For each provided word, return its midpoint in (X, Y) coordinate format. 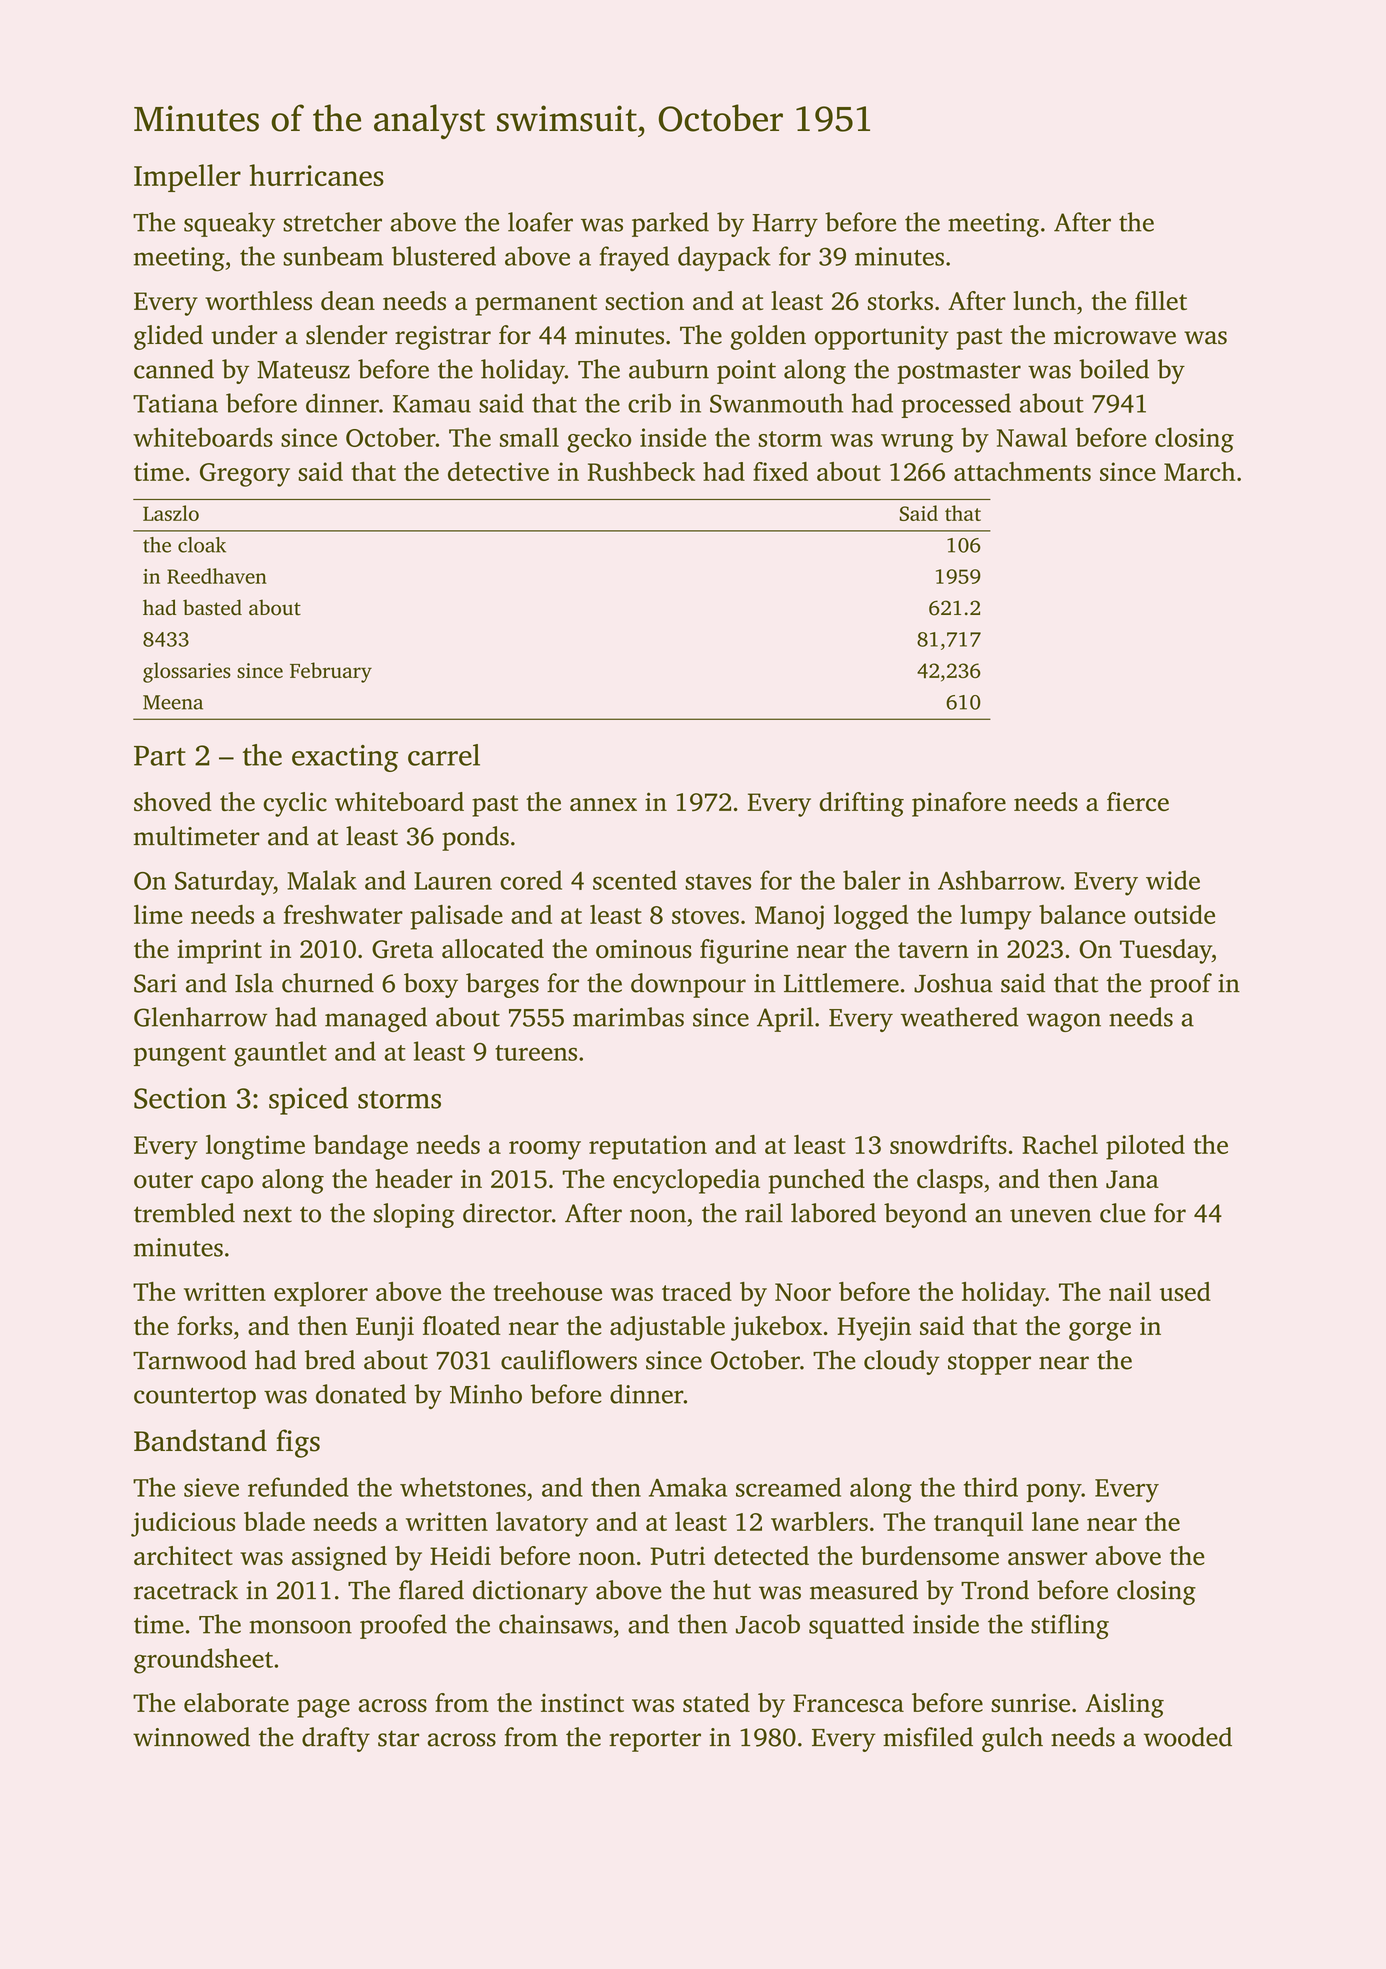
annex (603, 804)
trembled (184, 1213)
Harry (785, 225)
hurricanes (317, 175)
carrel (444, 755)
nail (1130, 1291)
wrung (917, 443)
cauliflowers (569, 1360)
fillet (1161, 300)
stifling (1070, 1626)
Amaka (688, 1487)
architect (183, 1555)
